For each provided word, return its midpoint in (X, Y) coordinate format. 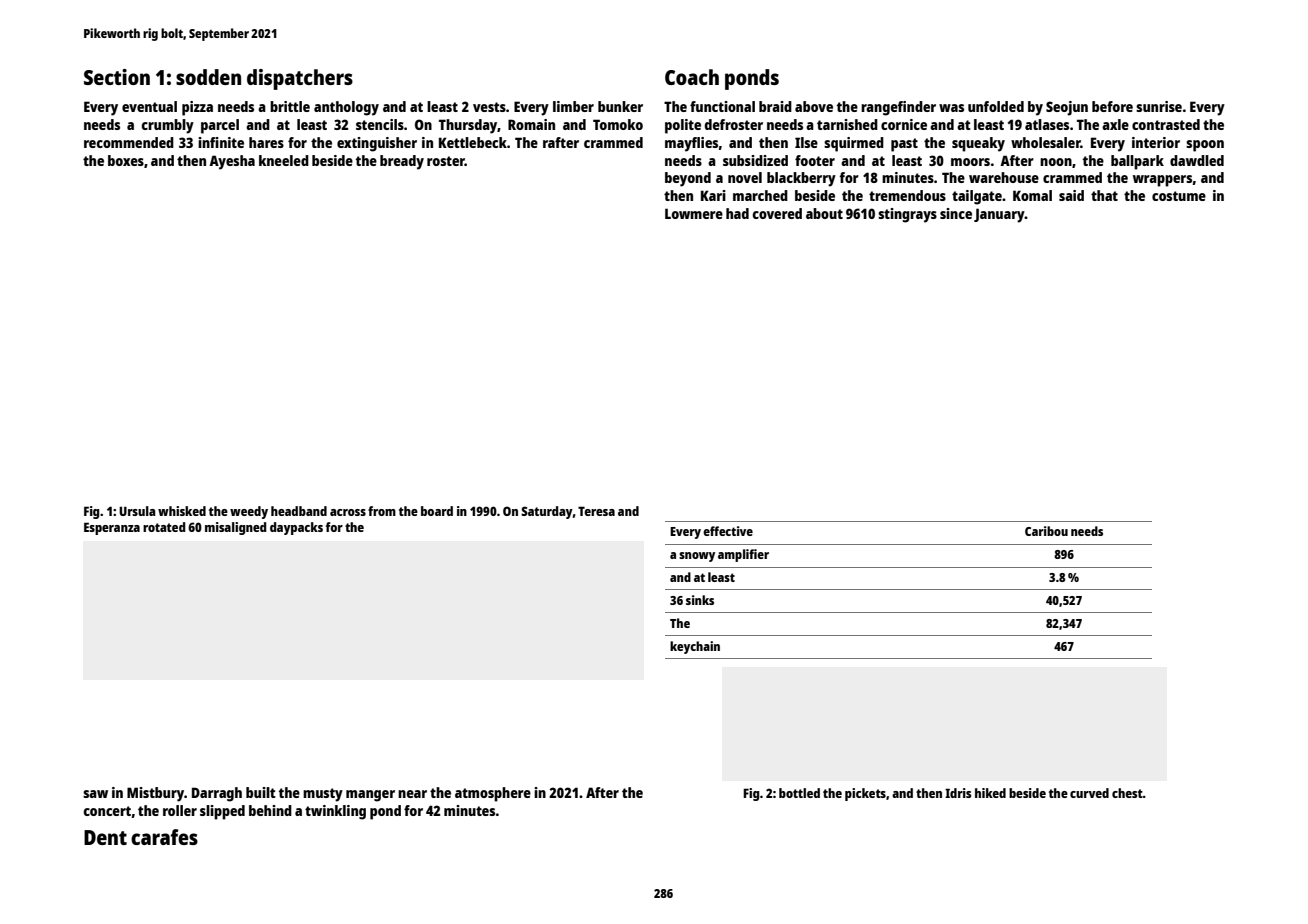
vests (489, 107)
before (1112, 106)
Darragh (217, 794)
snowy (697, 557)
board (437, 511)
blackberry (801, 179)
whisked (182, 511)
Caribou (1046, 531)
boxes (126, 160)
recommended (129, 142)
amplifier (743, 555)
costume (1179, 196)
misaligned (236, 528)
